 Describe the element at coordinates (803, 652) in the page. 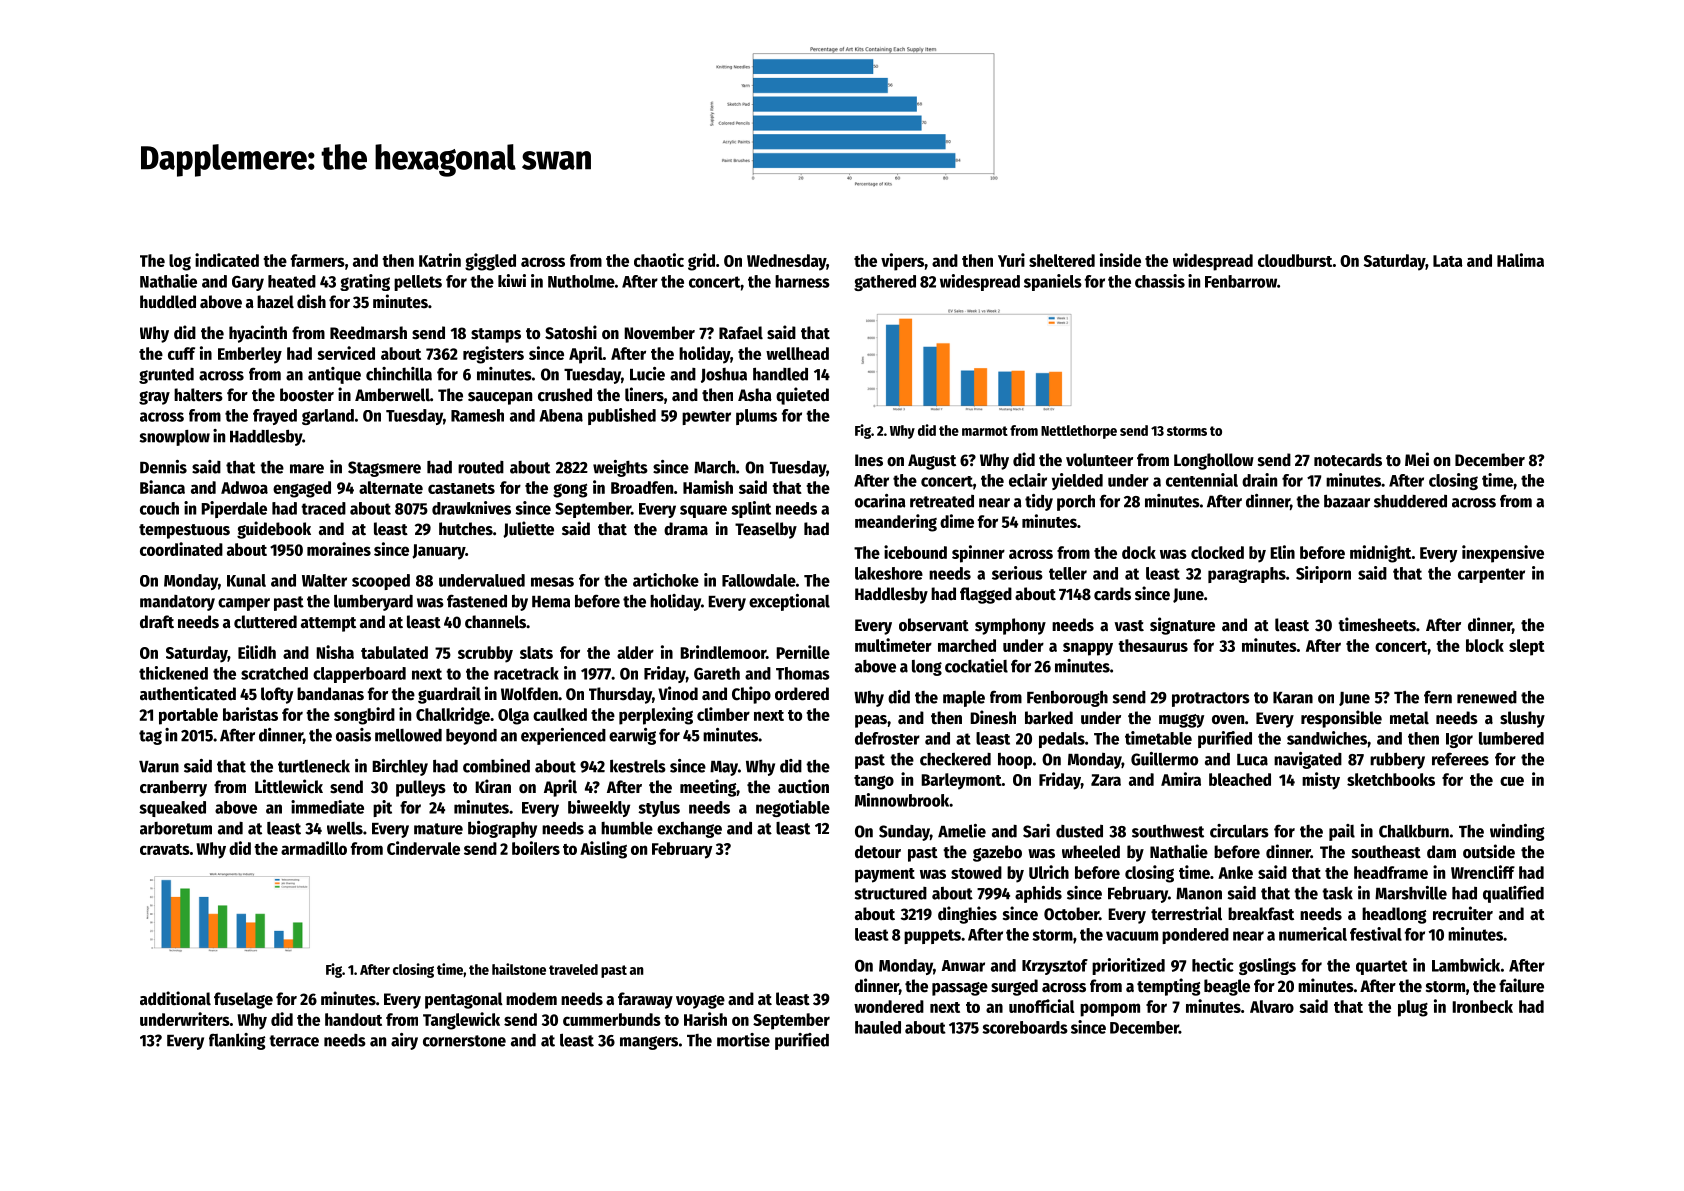

I see `Pernille` at that location.
